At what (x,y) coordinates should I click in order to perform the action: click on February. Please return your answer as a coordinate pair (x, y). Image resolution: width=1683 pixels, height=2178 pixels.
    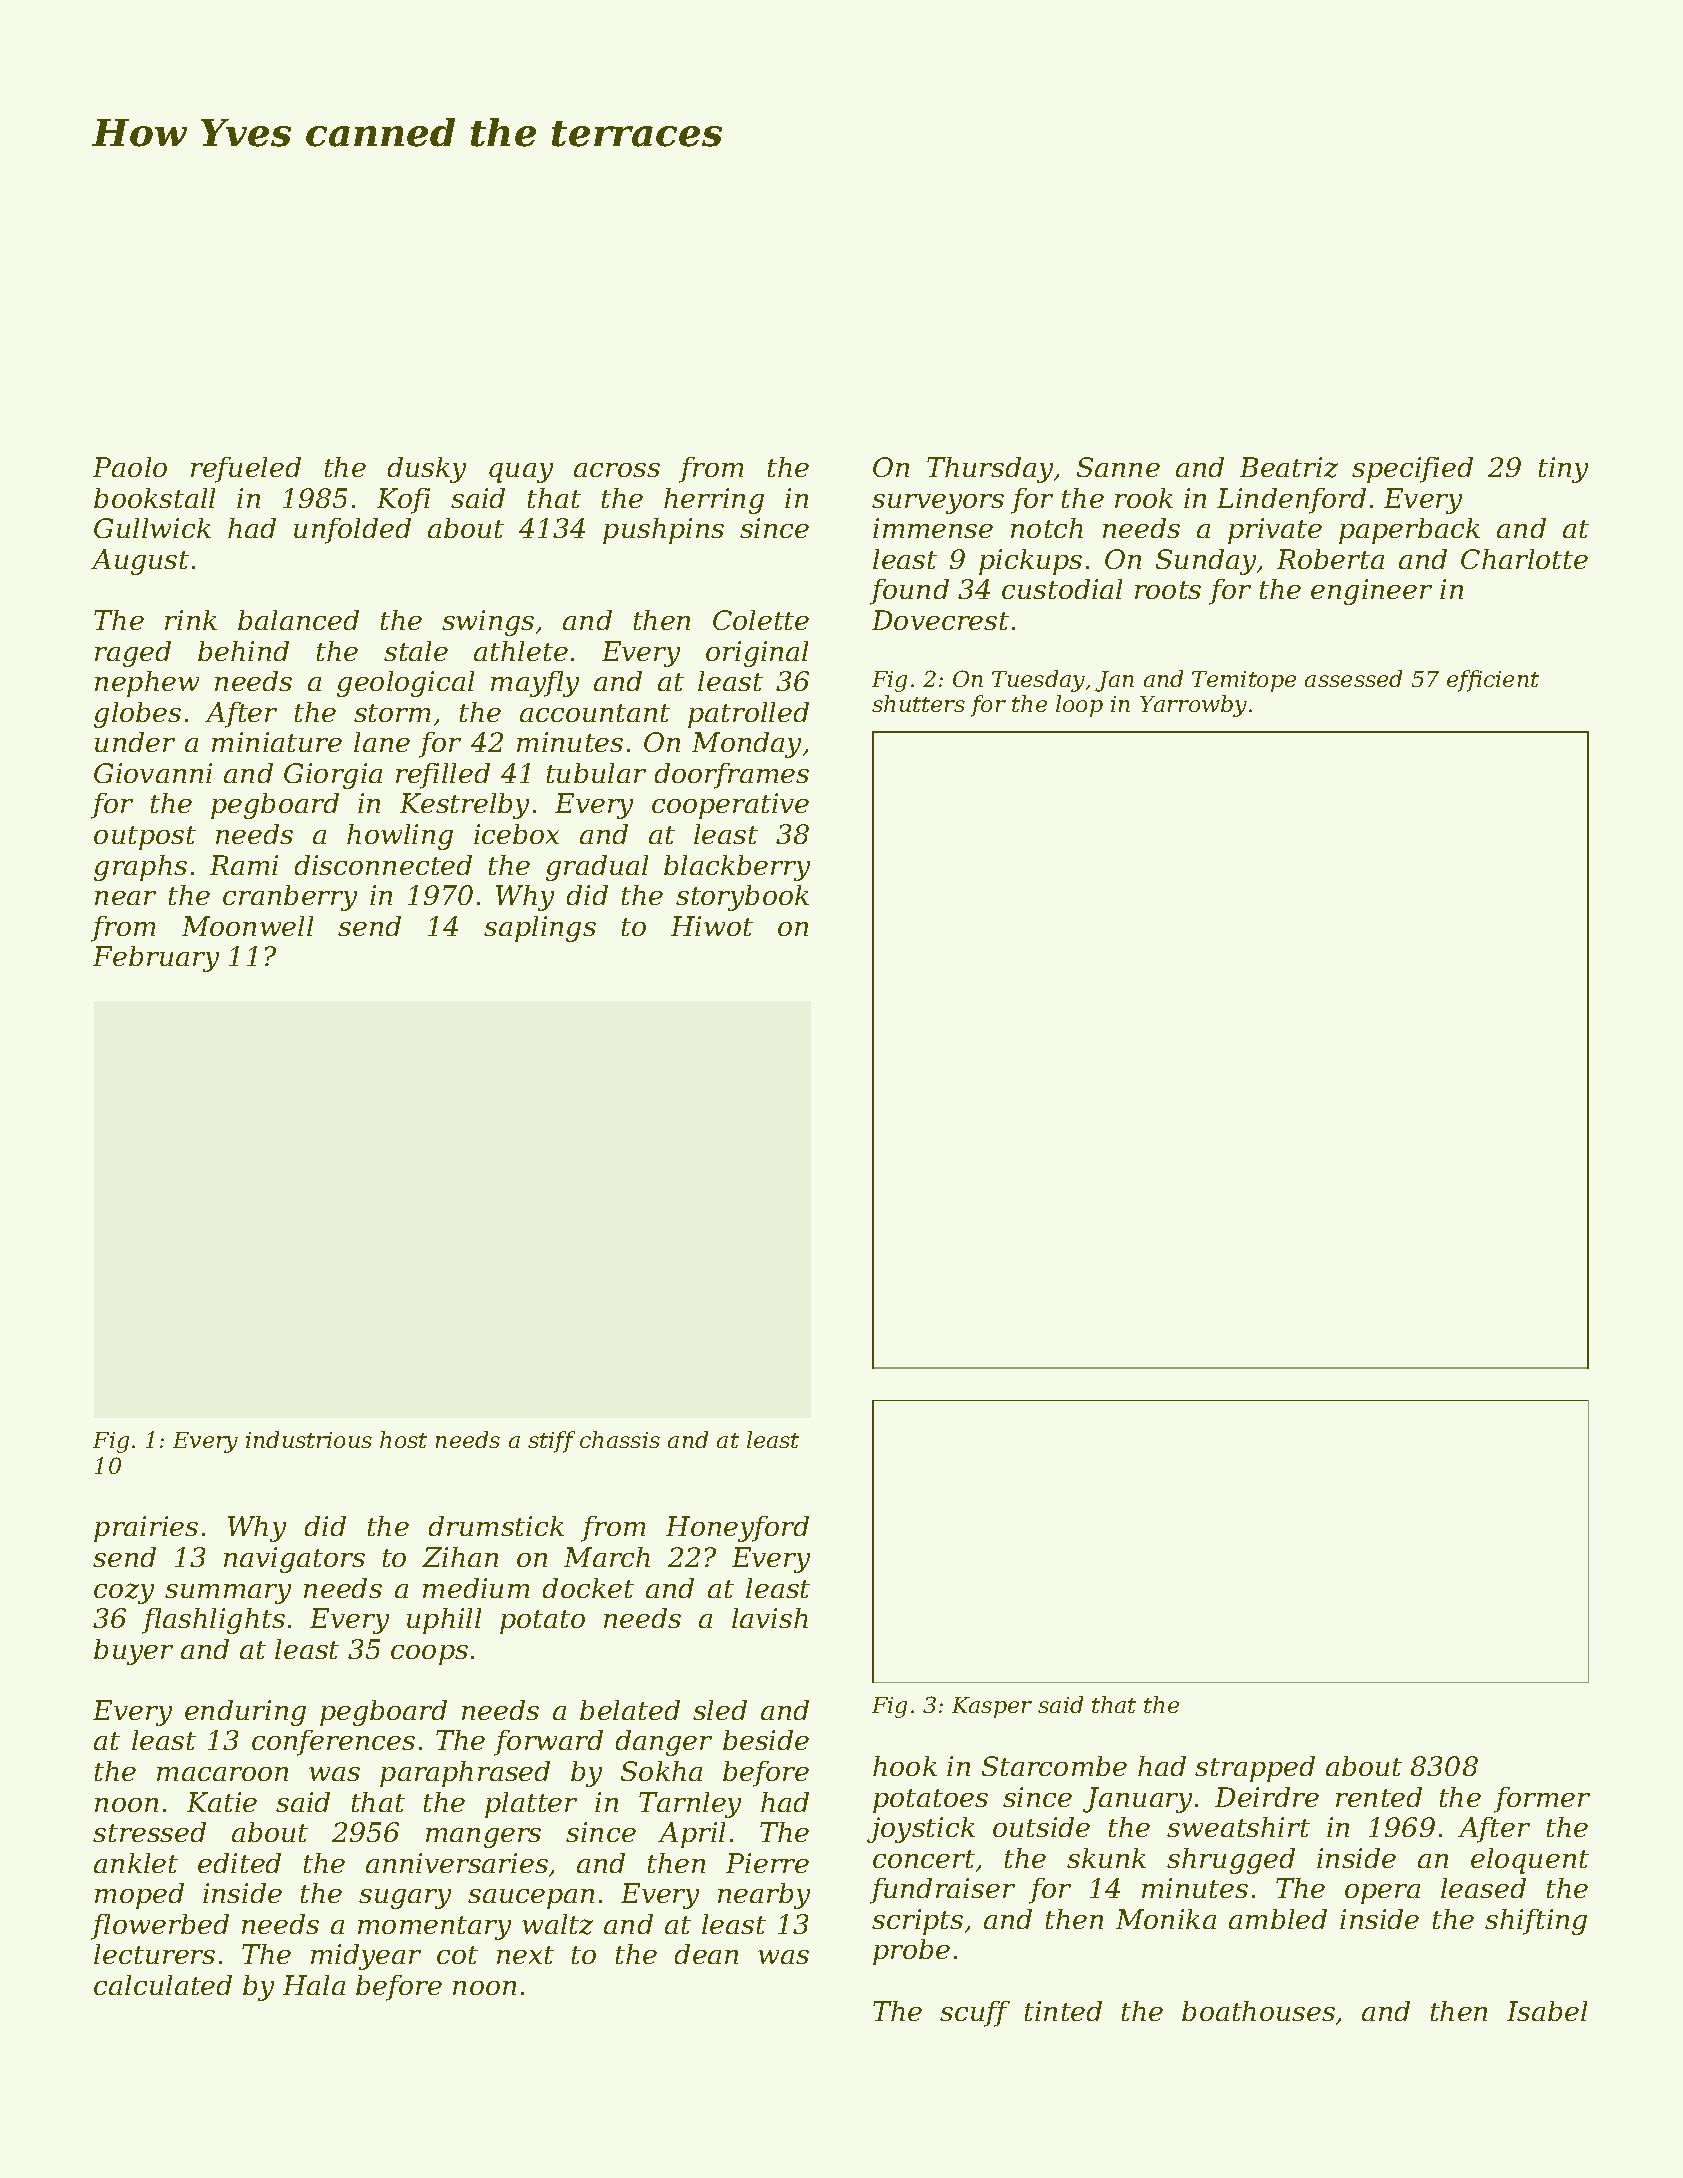
    Looking at the image, I should click on (156, 959).
